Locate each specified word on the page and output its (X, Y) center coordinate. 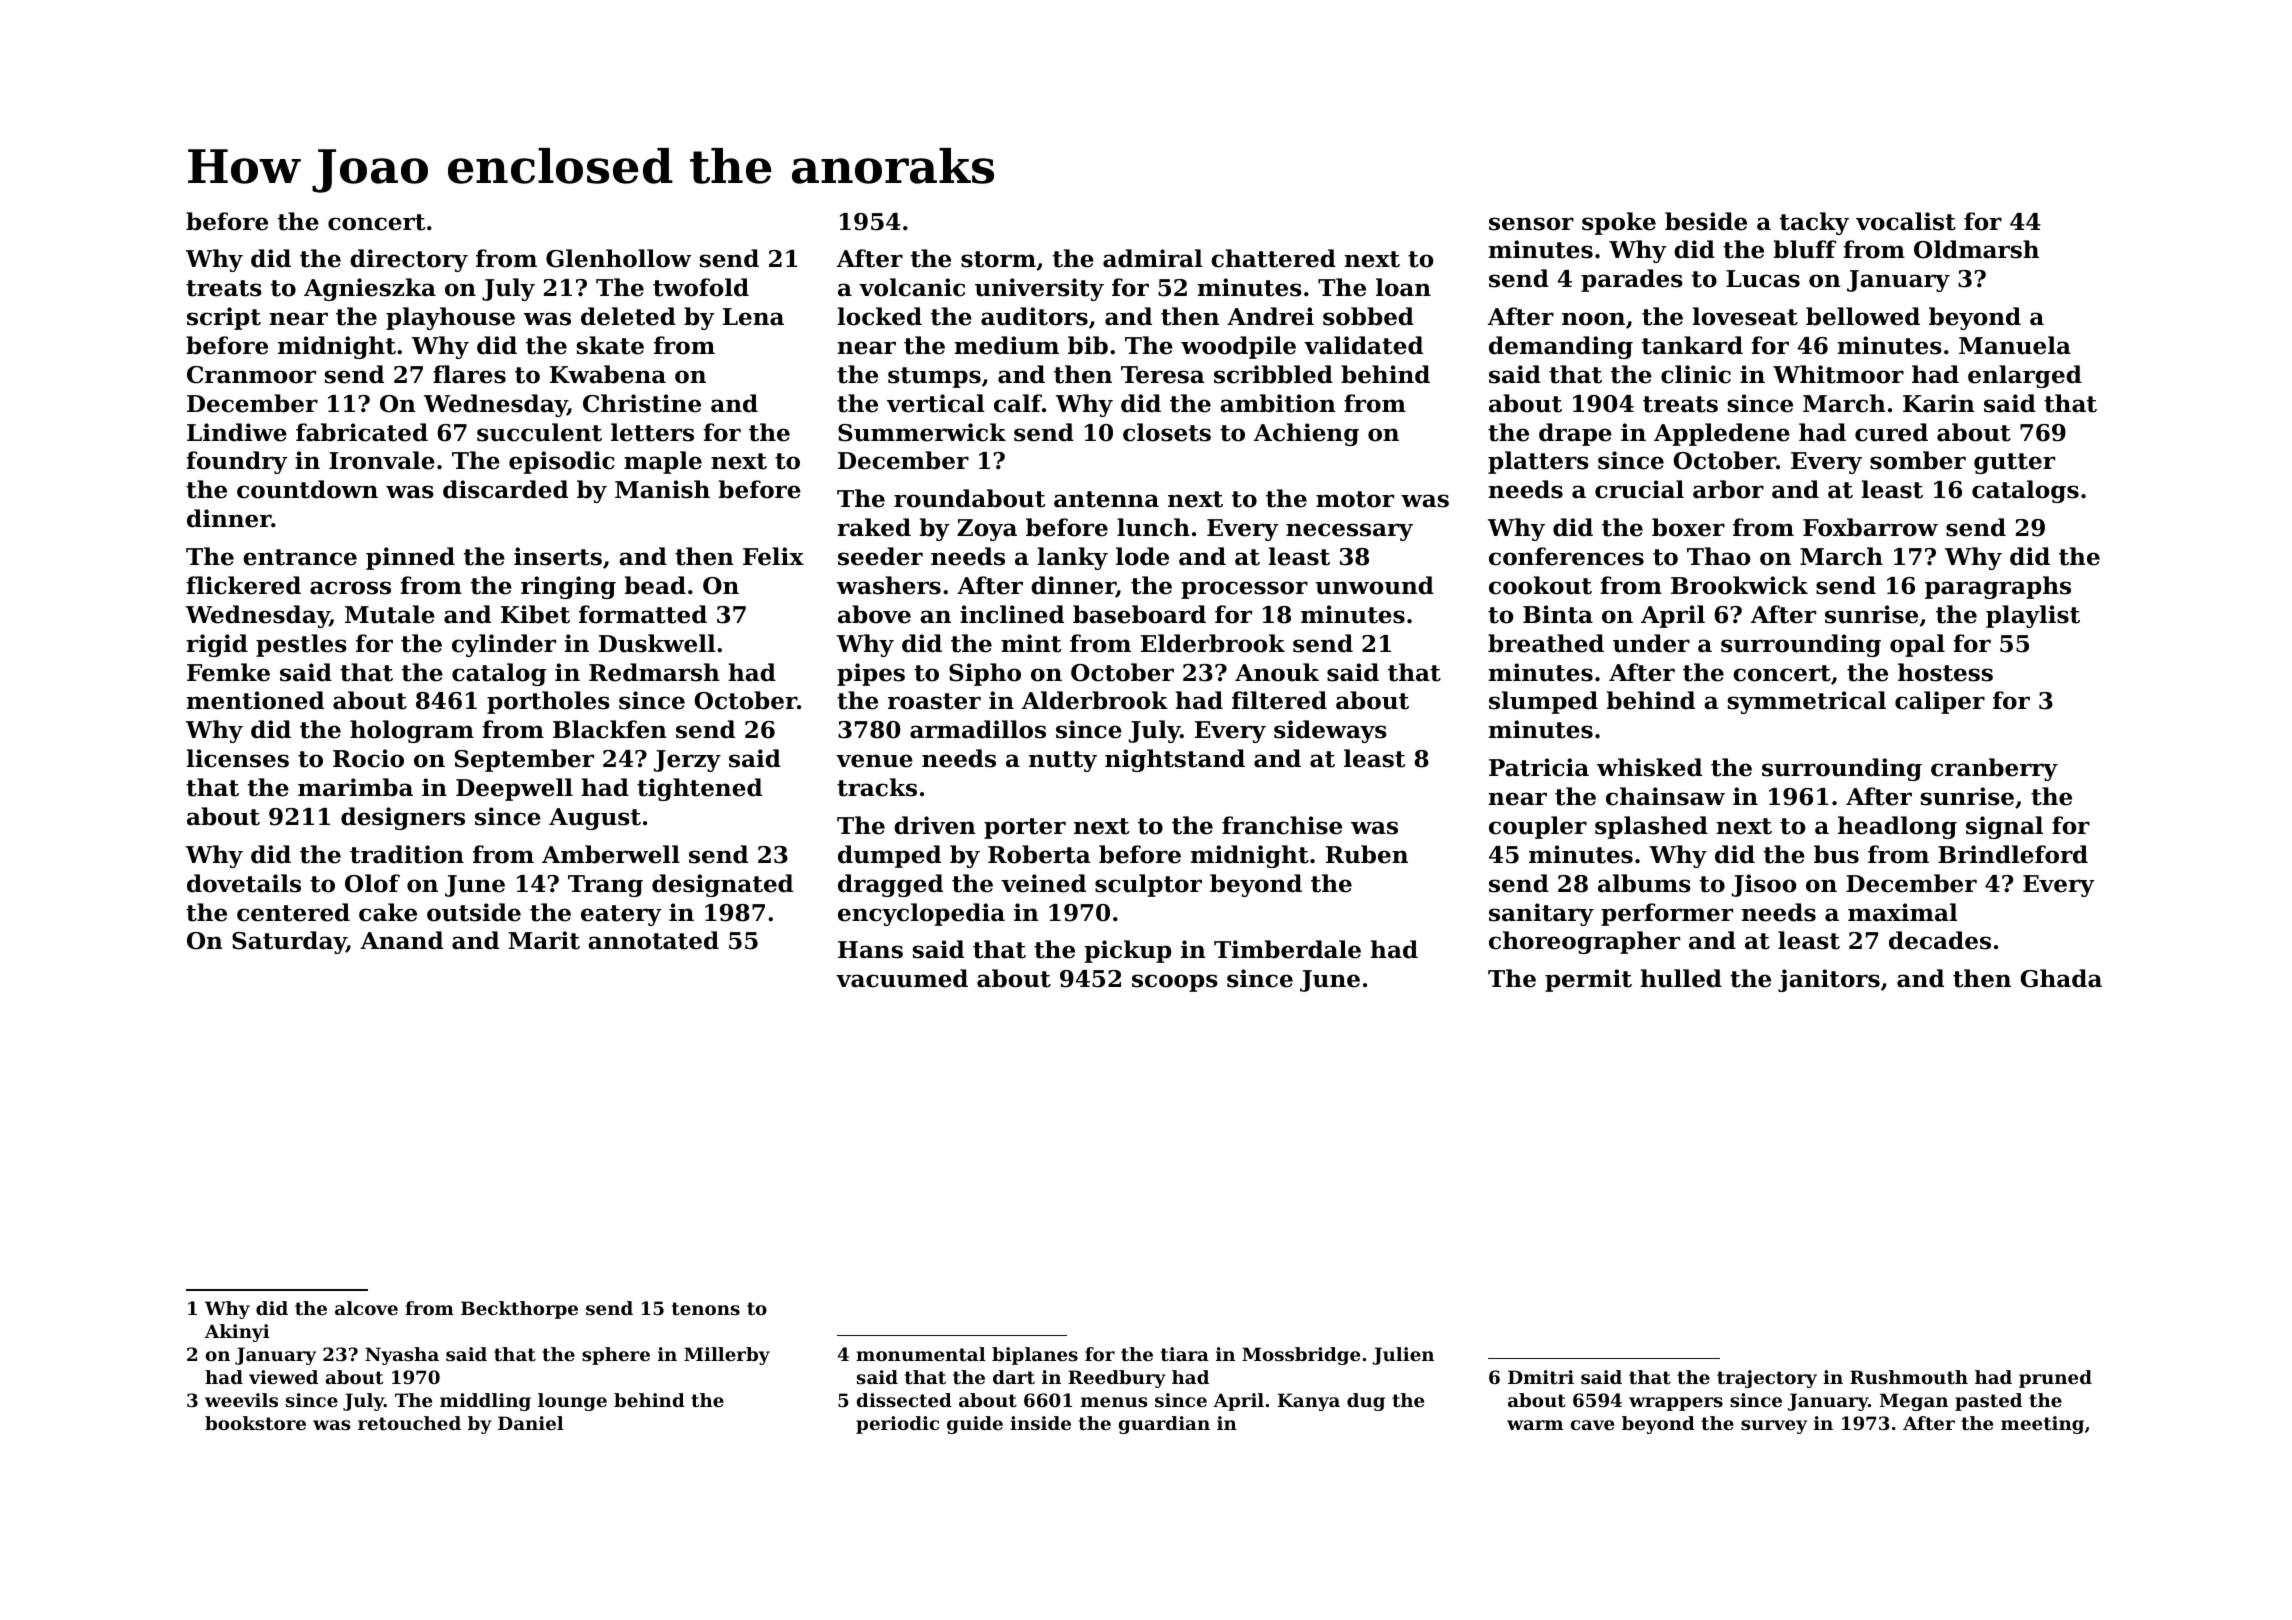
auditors (1034, 316)
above (874, 614)
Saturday (289, 942)
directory (409, 260)
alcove (366, 1308)
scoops (1175, 983)
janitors (1829, 980)
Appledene (1722, 434)
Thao (1718, 556)
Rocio (368, 758)
